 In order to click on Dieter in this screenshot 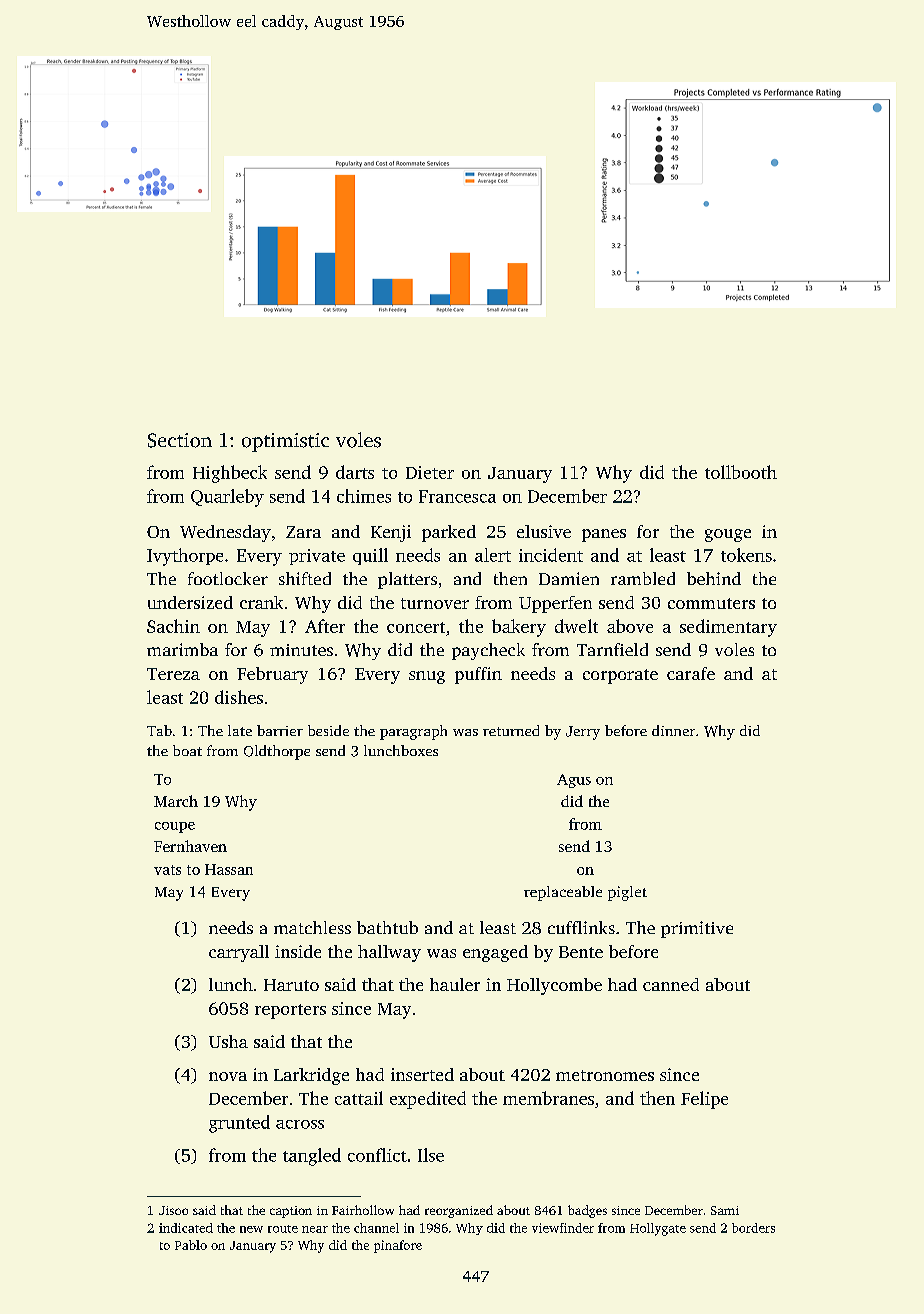, I will do `click(430, 472)`.
